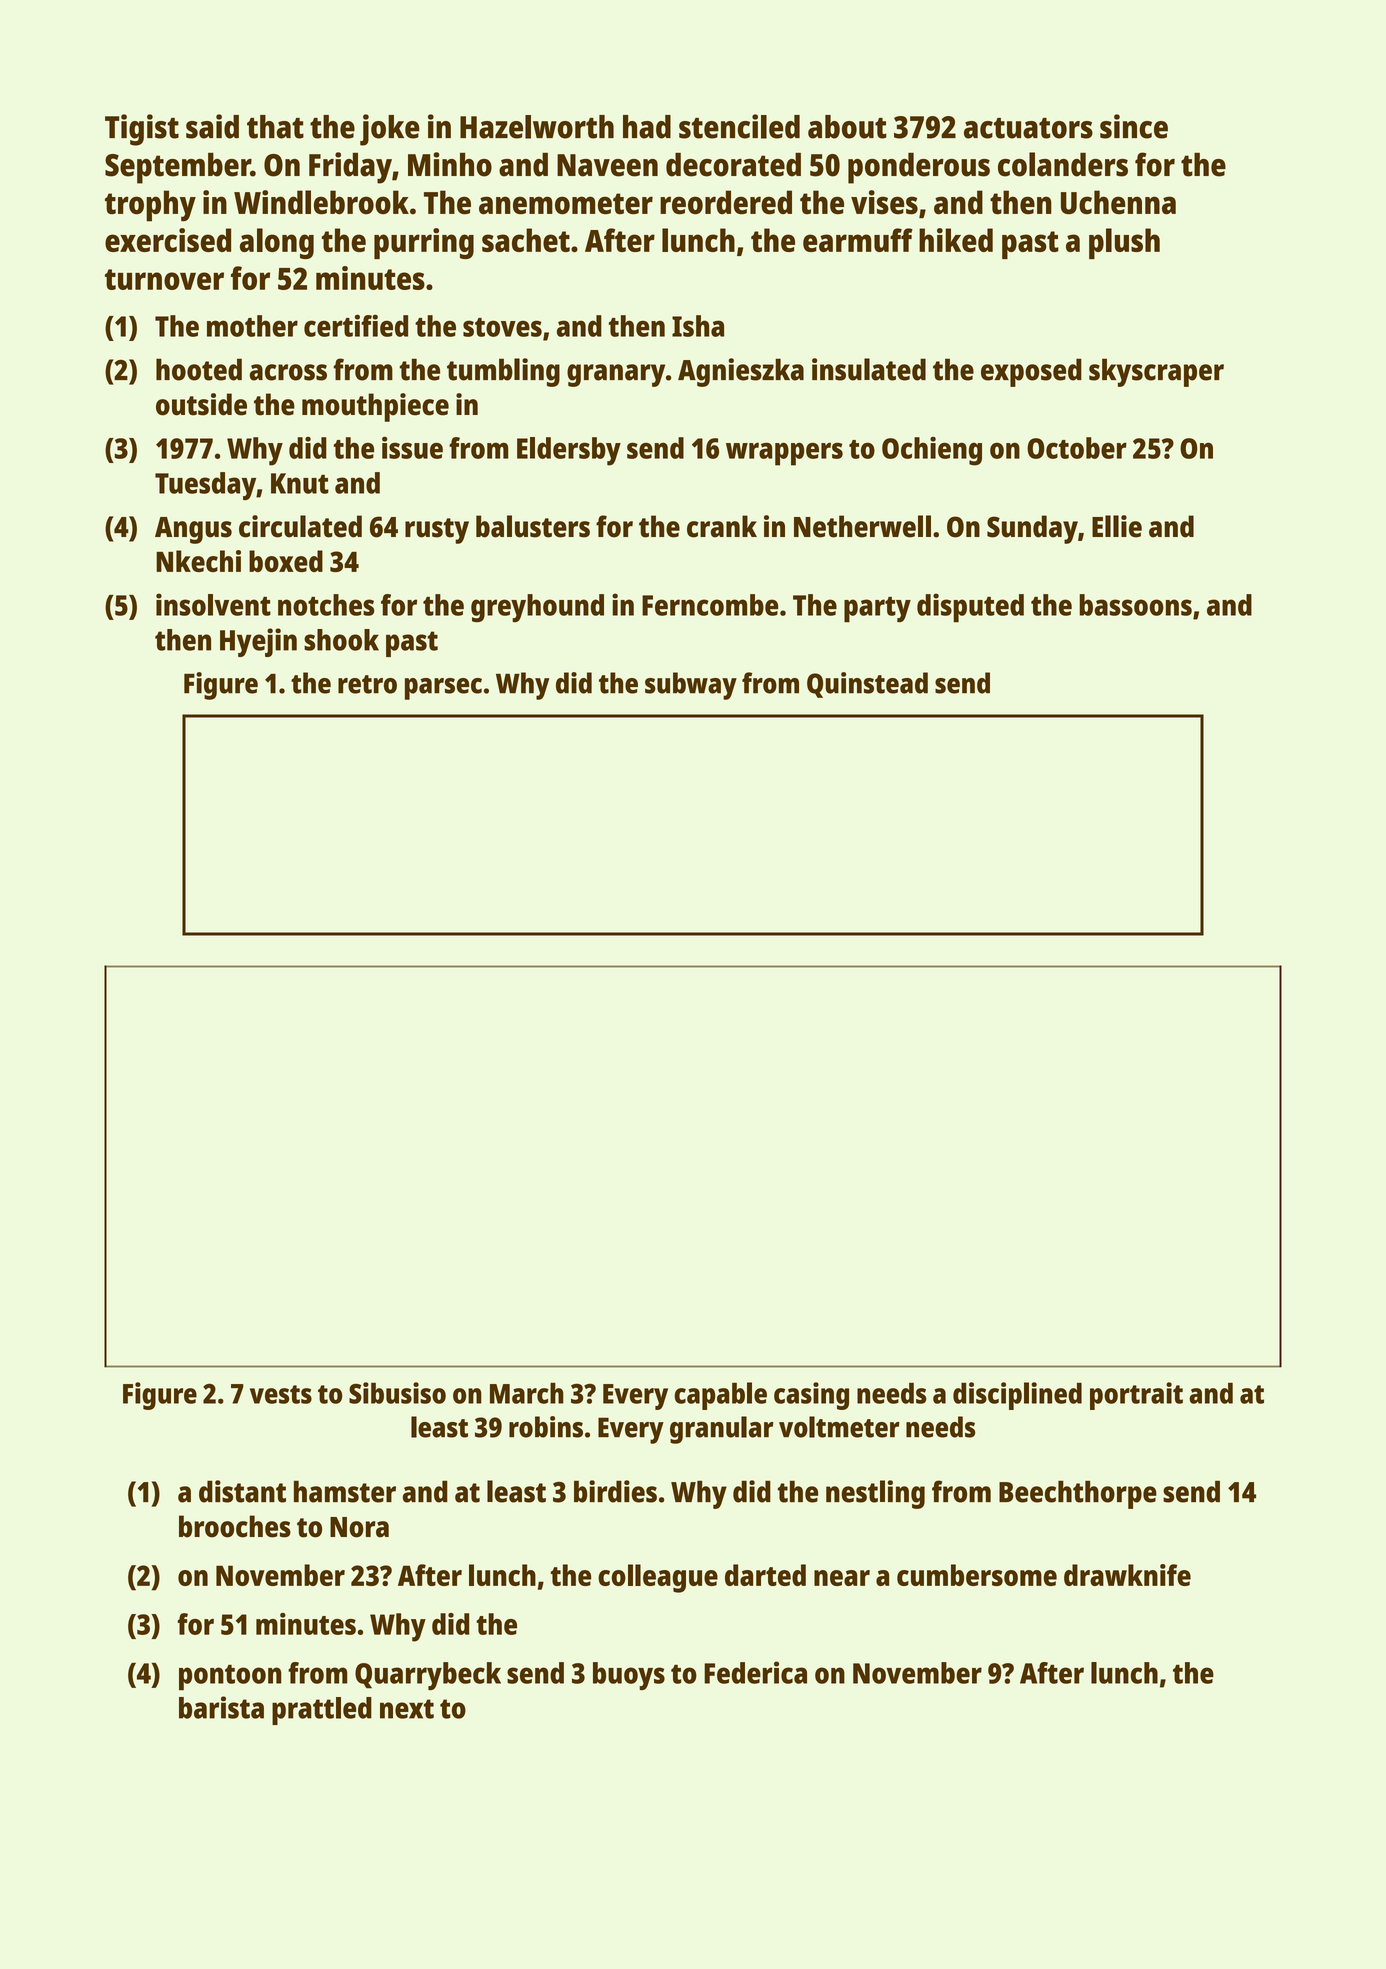 The image size is (1386, 1969). What do you see at coordinates (321, 202) in the screenshot?
I see `Windlebrook` at bounding box center [321, 202].
